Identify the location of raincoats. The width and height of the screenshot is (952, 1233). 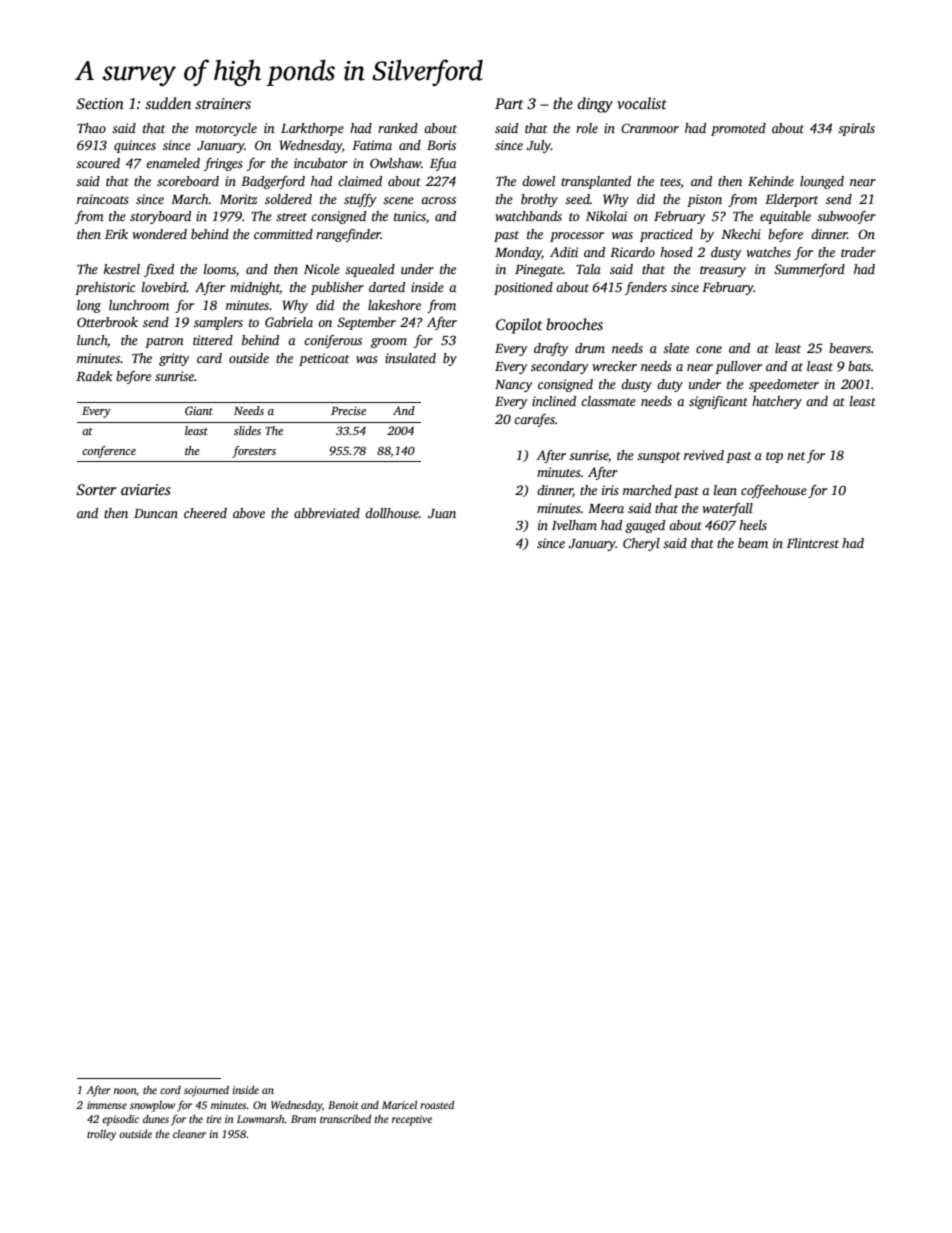
(103, 199).
